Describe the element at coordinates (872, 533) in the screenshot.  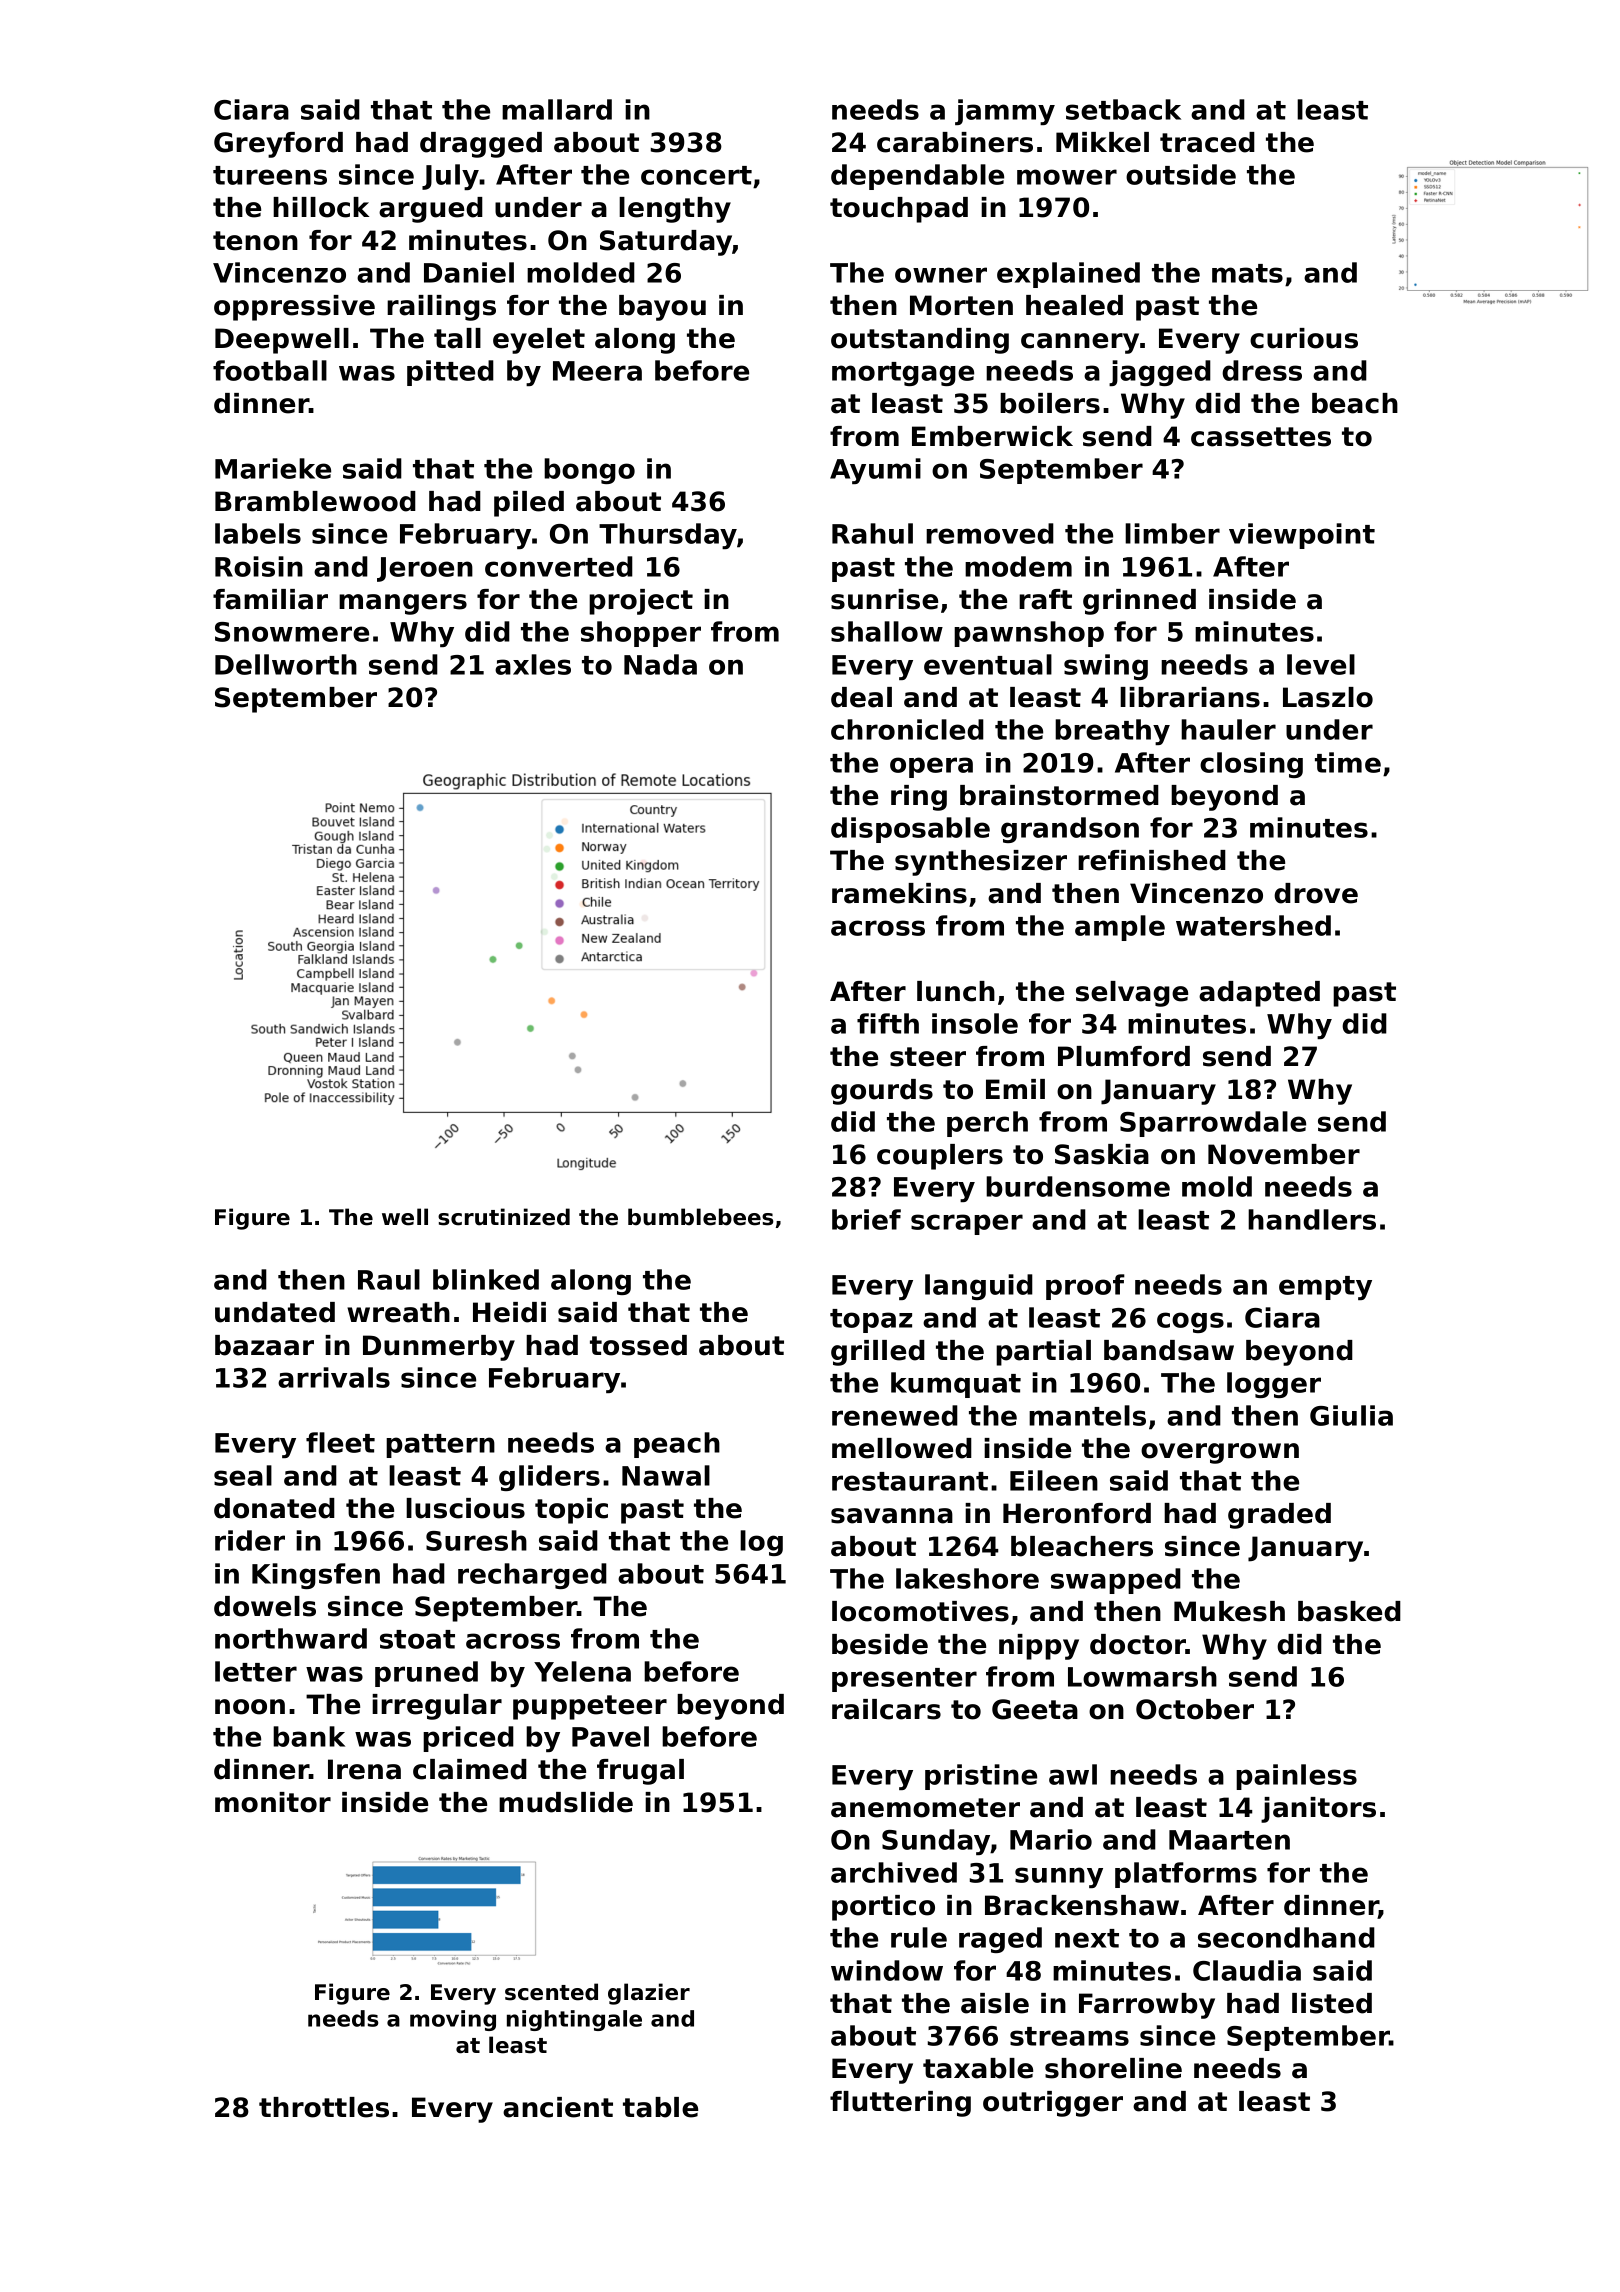
I see `Rahul` at that location.
